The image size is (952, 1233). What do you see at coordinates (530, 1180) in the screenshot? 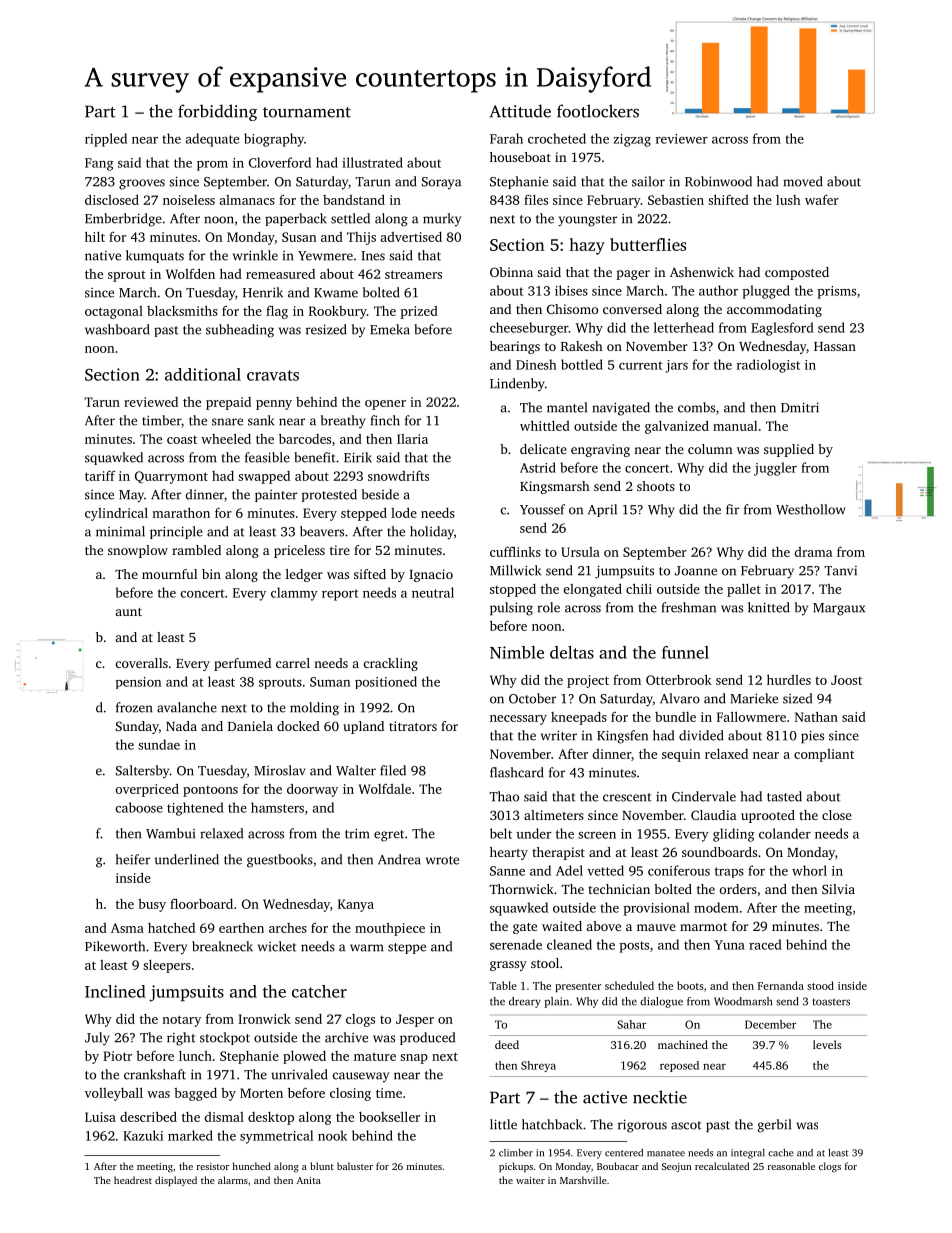
I see `waiter` at bounding box center [530, 1180].
